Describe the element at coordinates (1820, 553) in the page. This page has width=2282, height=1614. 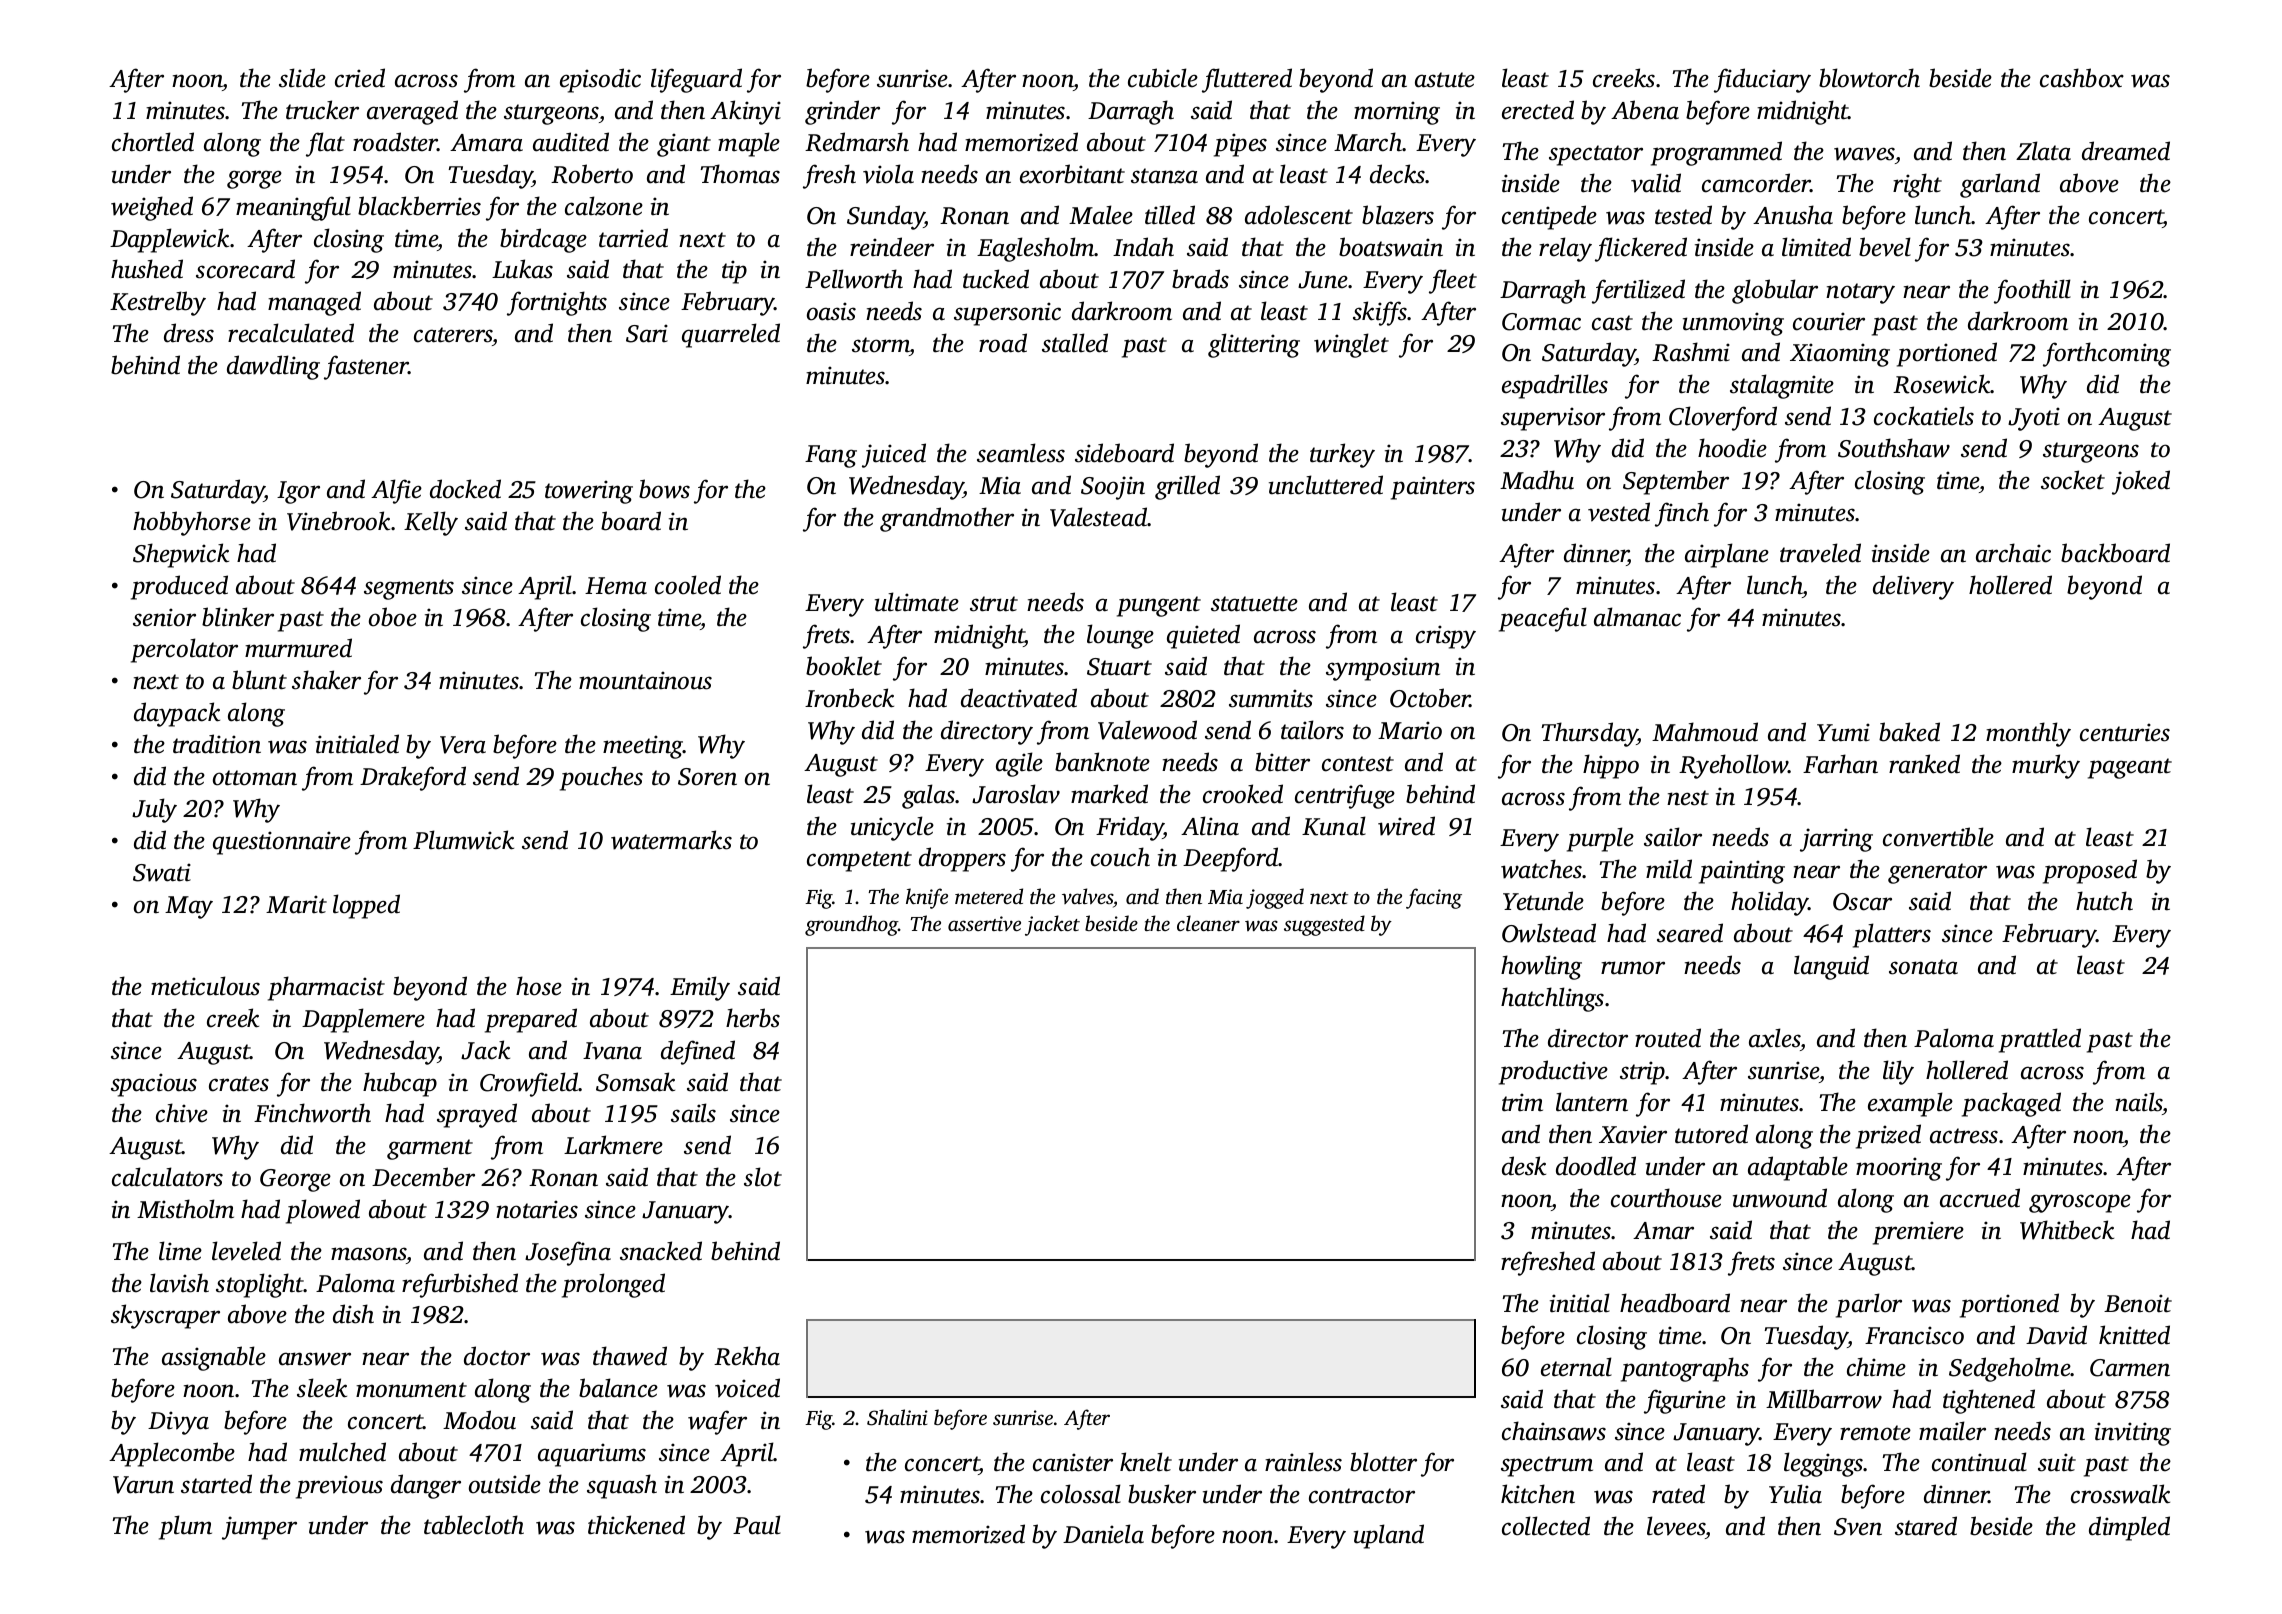
I see `traveled` at that location.
